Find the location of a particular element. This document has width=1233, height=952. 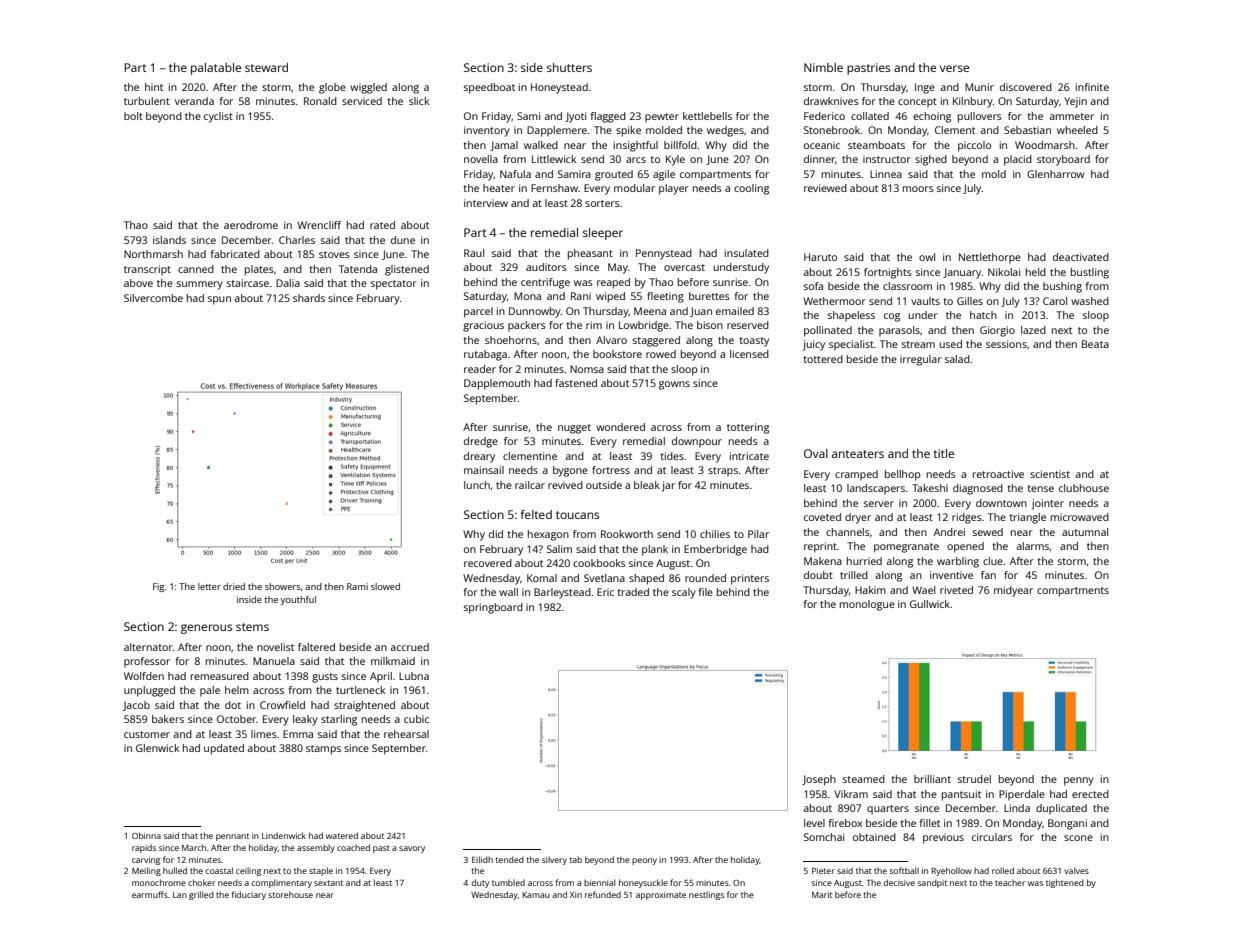

spun is located at coordinates (219, 300).
